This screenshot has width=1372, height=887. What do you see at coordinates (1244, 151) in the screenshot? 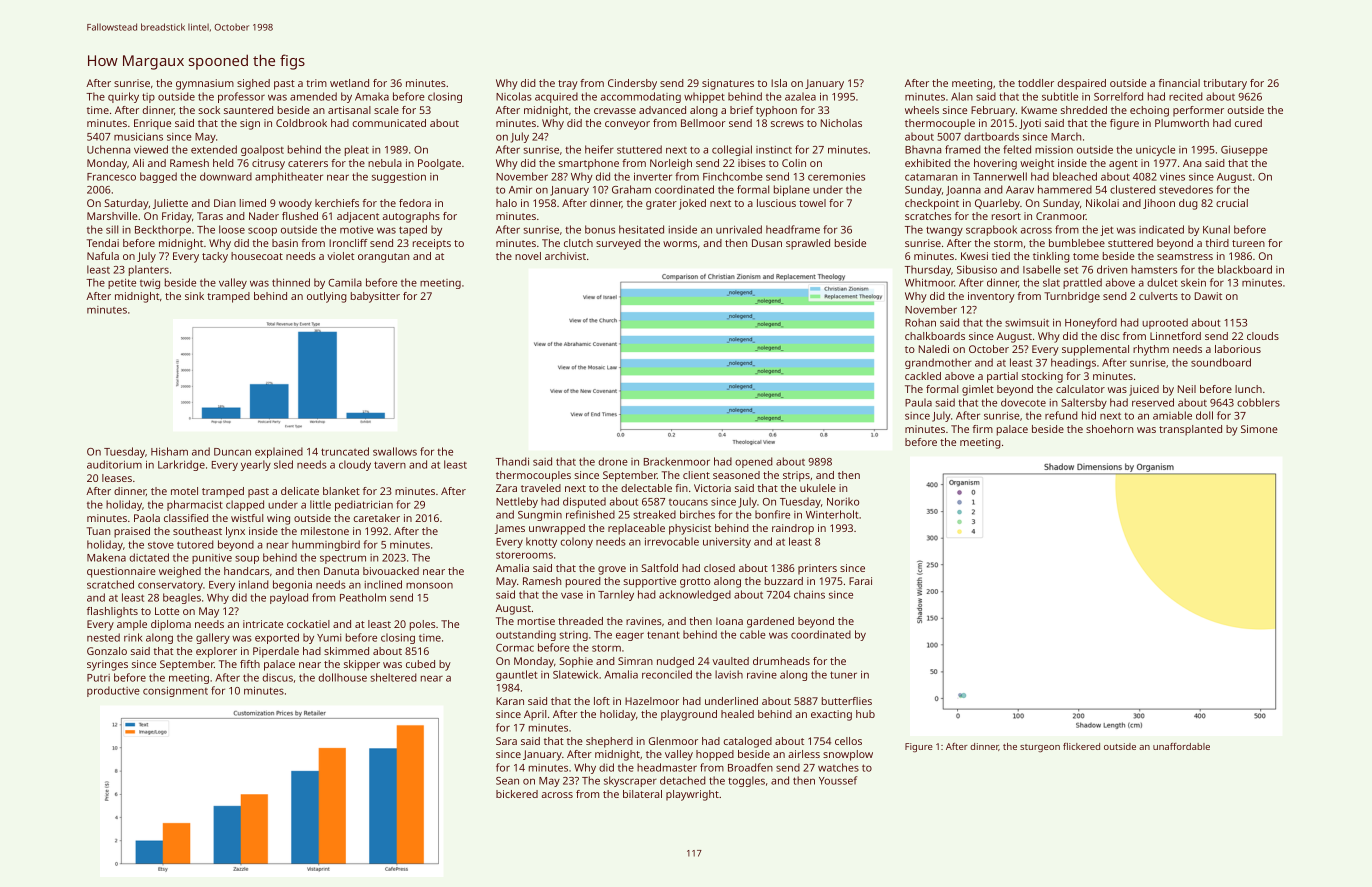
I see `Giuseppe` at bounding box center [1244, 151].
